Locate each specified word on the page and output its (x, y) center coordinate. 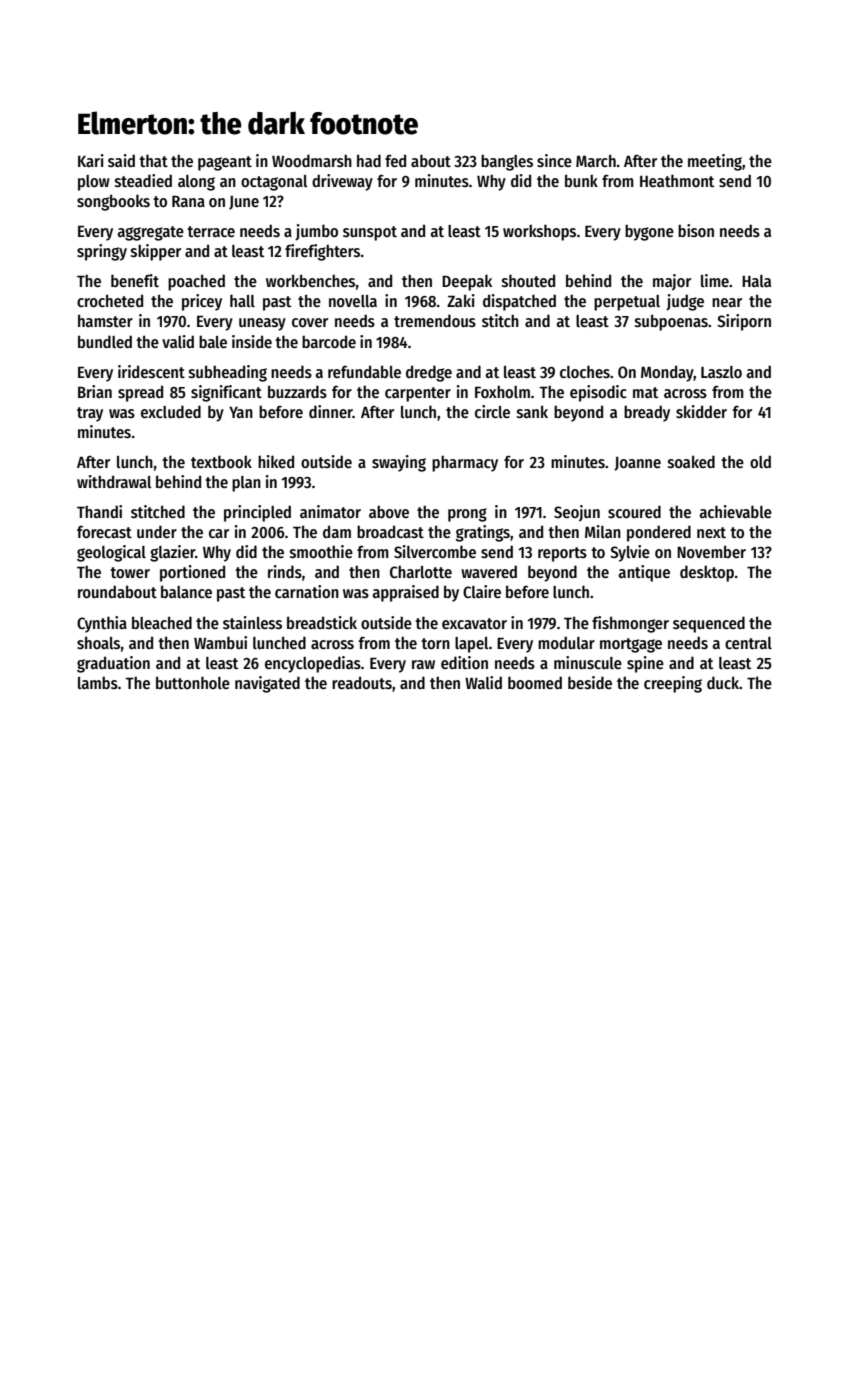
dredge (429, 373)
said (121, 160)
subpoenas (671, 322)
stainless (252, 622)
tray (90, 414)
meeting (715, 162)
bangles (507, 162)
